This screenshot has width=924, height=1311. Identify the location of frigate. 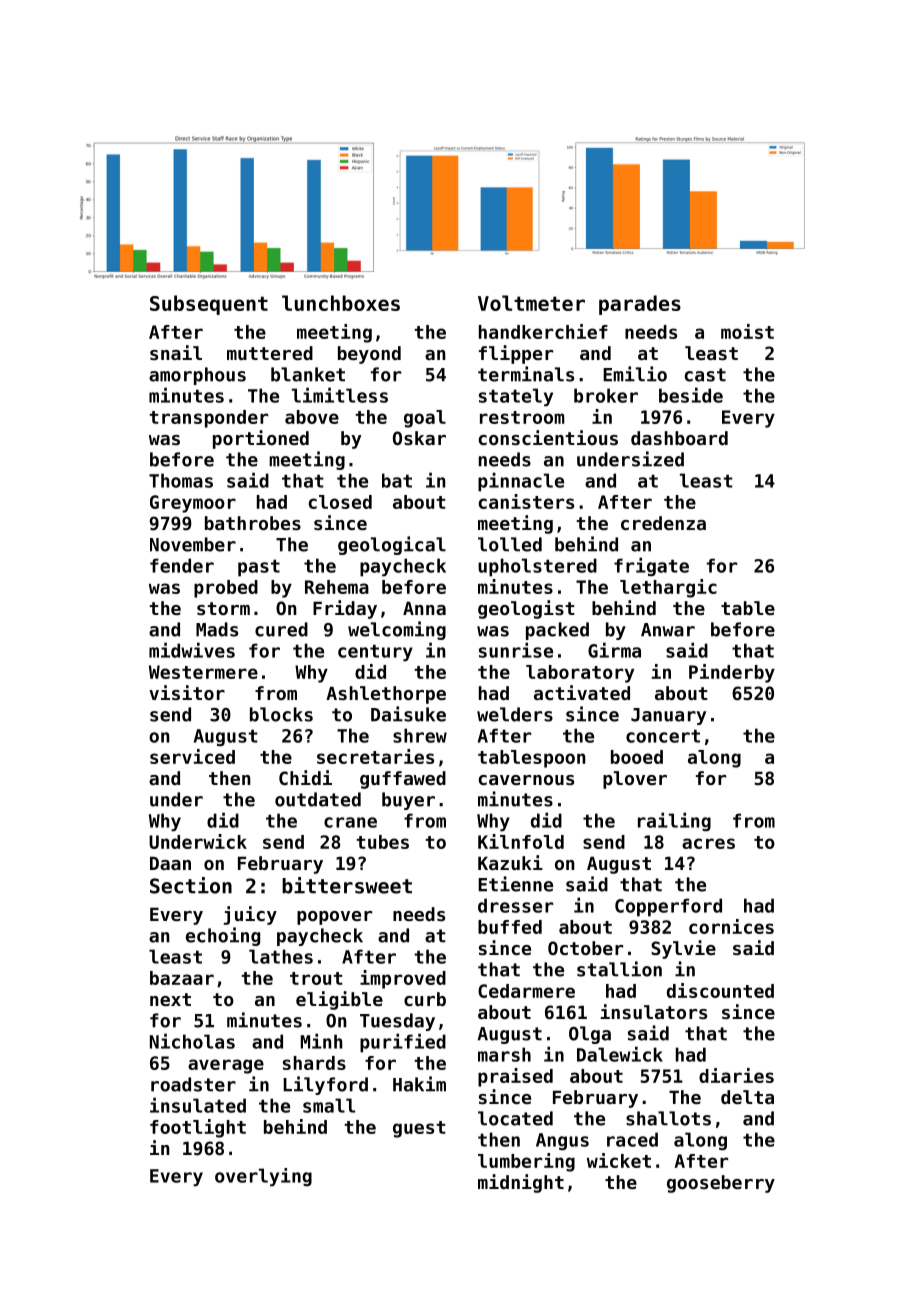
(651, 566).
